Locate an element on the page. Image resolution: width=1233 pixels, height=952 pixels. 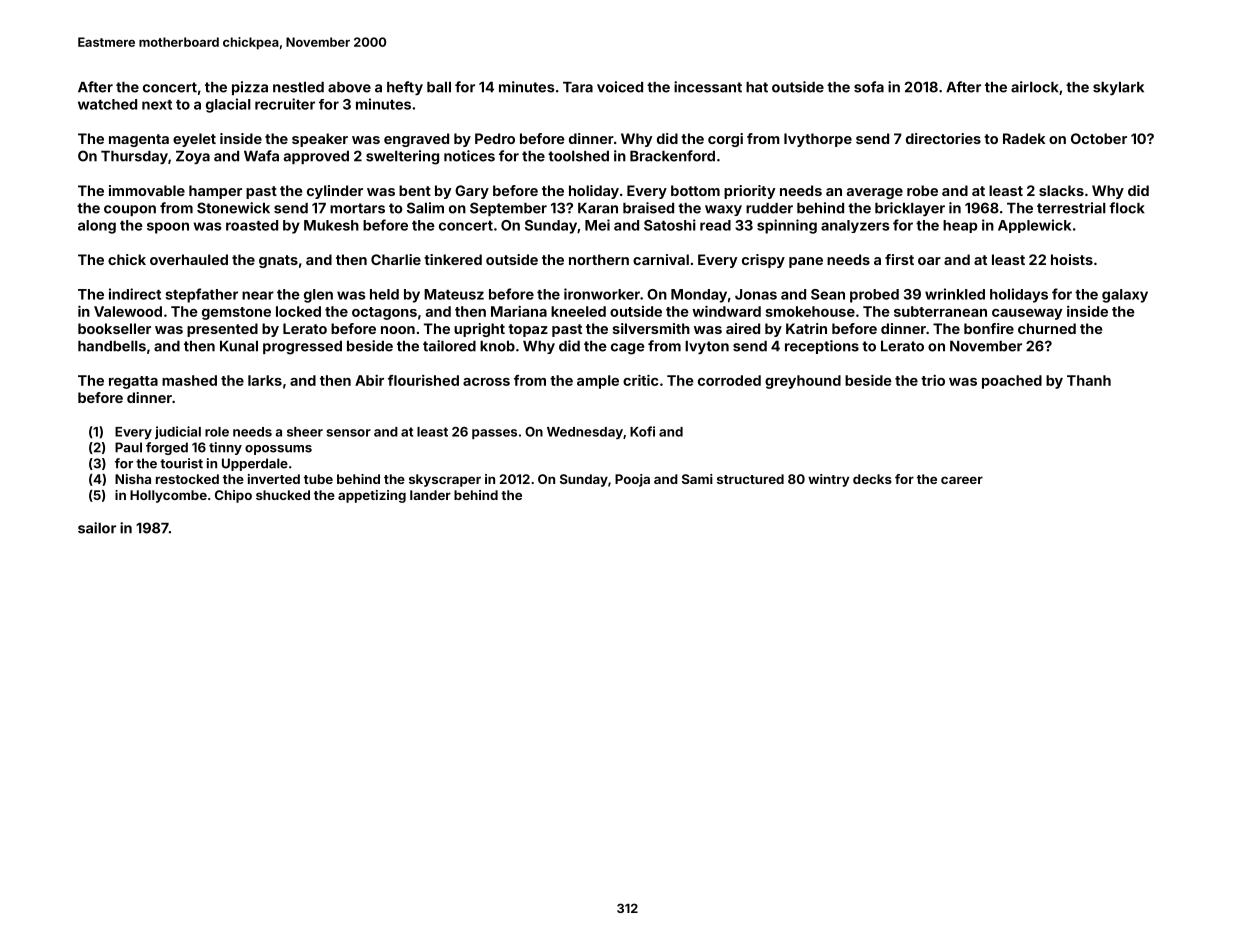
along is located at coordinates (97, 227).
